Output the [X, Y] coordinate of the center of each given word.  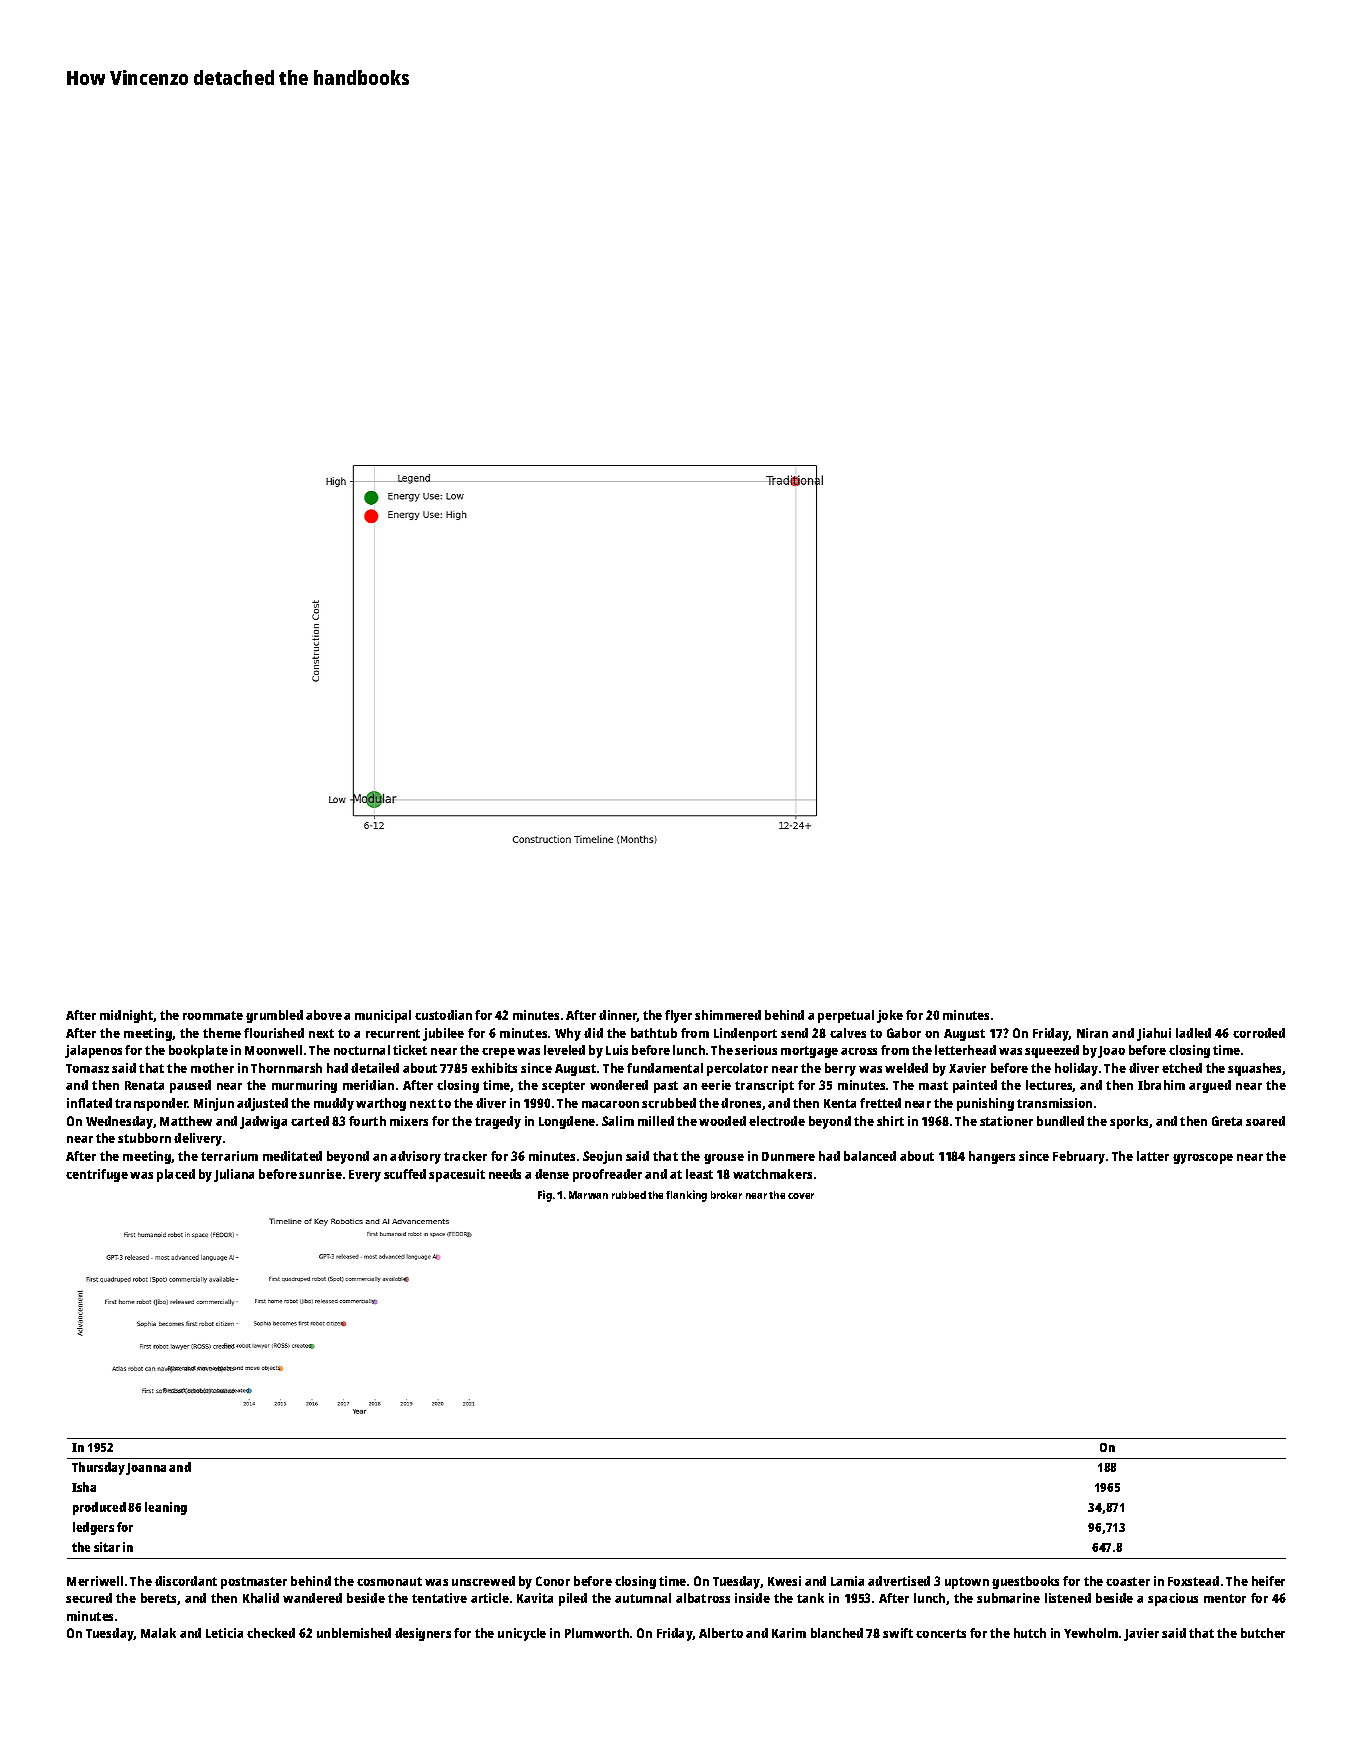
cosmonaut [389, 1581]
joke [890, 1016]
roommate [213, 1015]
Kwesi [784, 1581]
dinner [618, 1016]
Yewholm [1091, 1633]
